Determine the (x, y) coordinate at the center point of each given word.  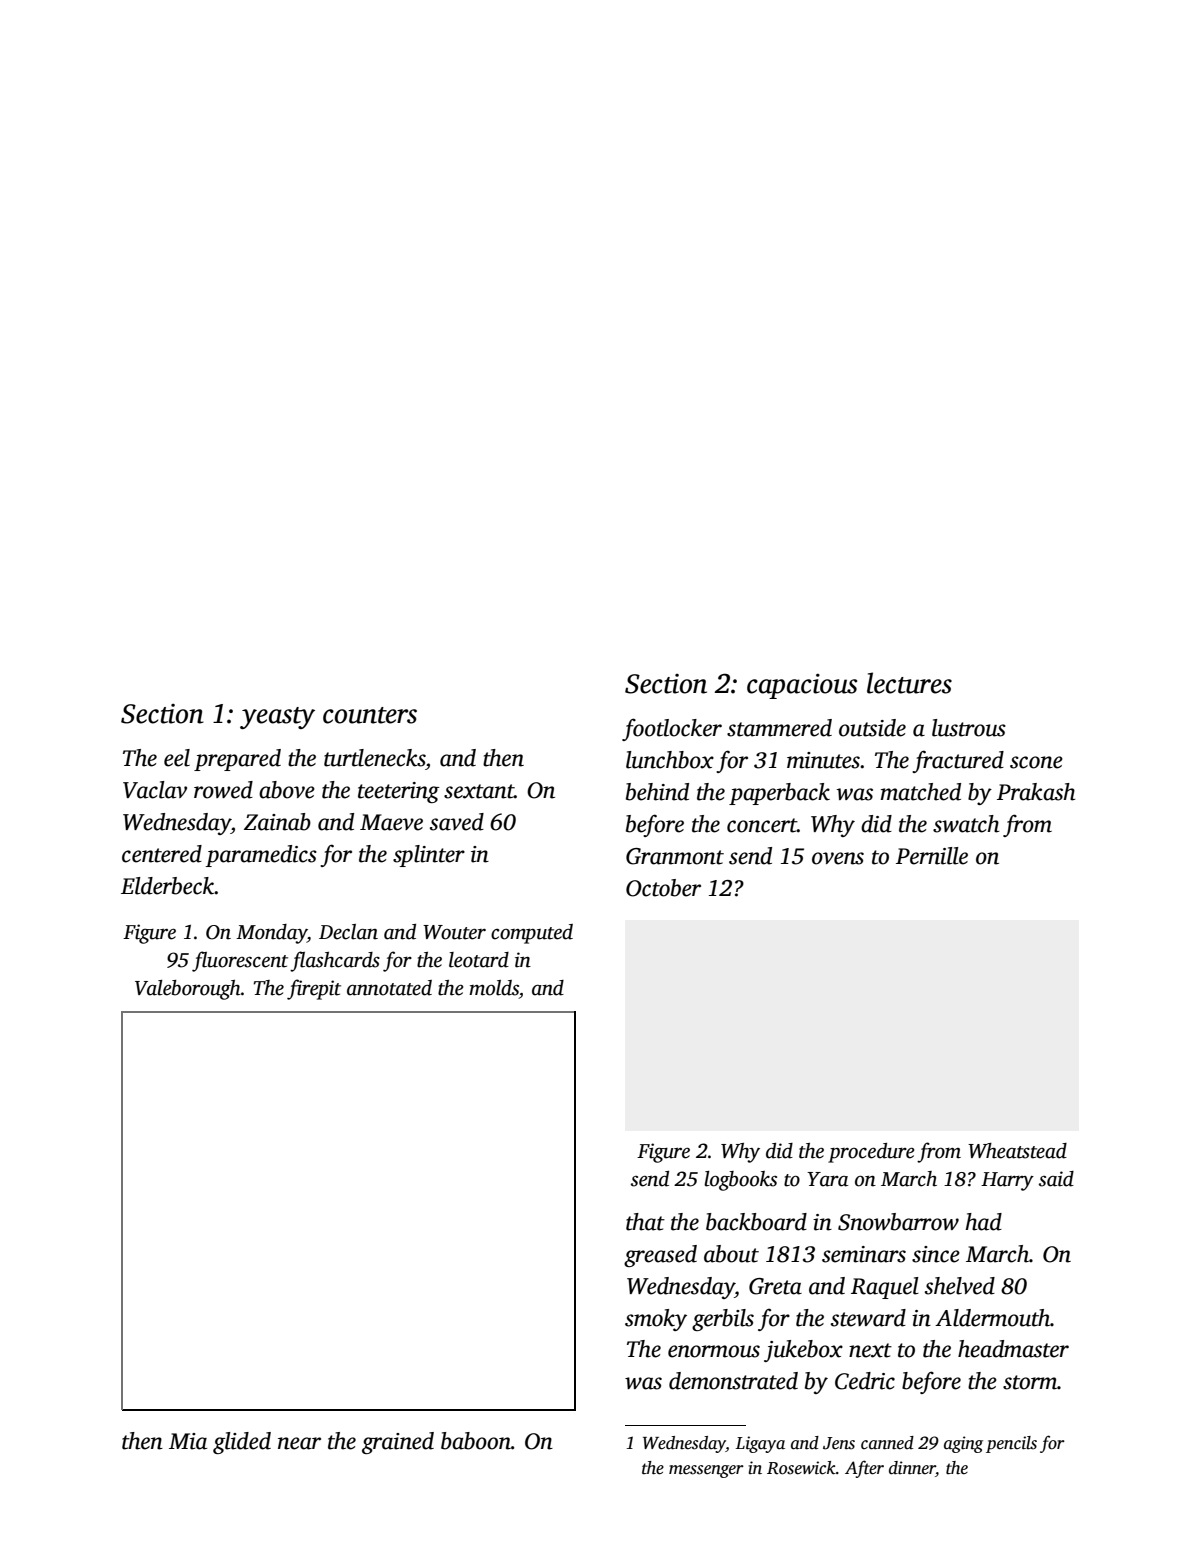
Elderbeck (168, 886)
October (663, 888)
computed (532, 934)
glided (242, 1443)
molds (494, 988)
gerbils (723, 1320)
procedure (871, 1153)
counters (370, 715)
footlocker (672, 729)
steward (868, 1318)
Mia (188, 1441)
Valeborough (188, 990)
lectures (909, 683)
